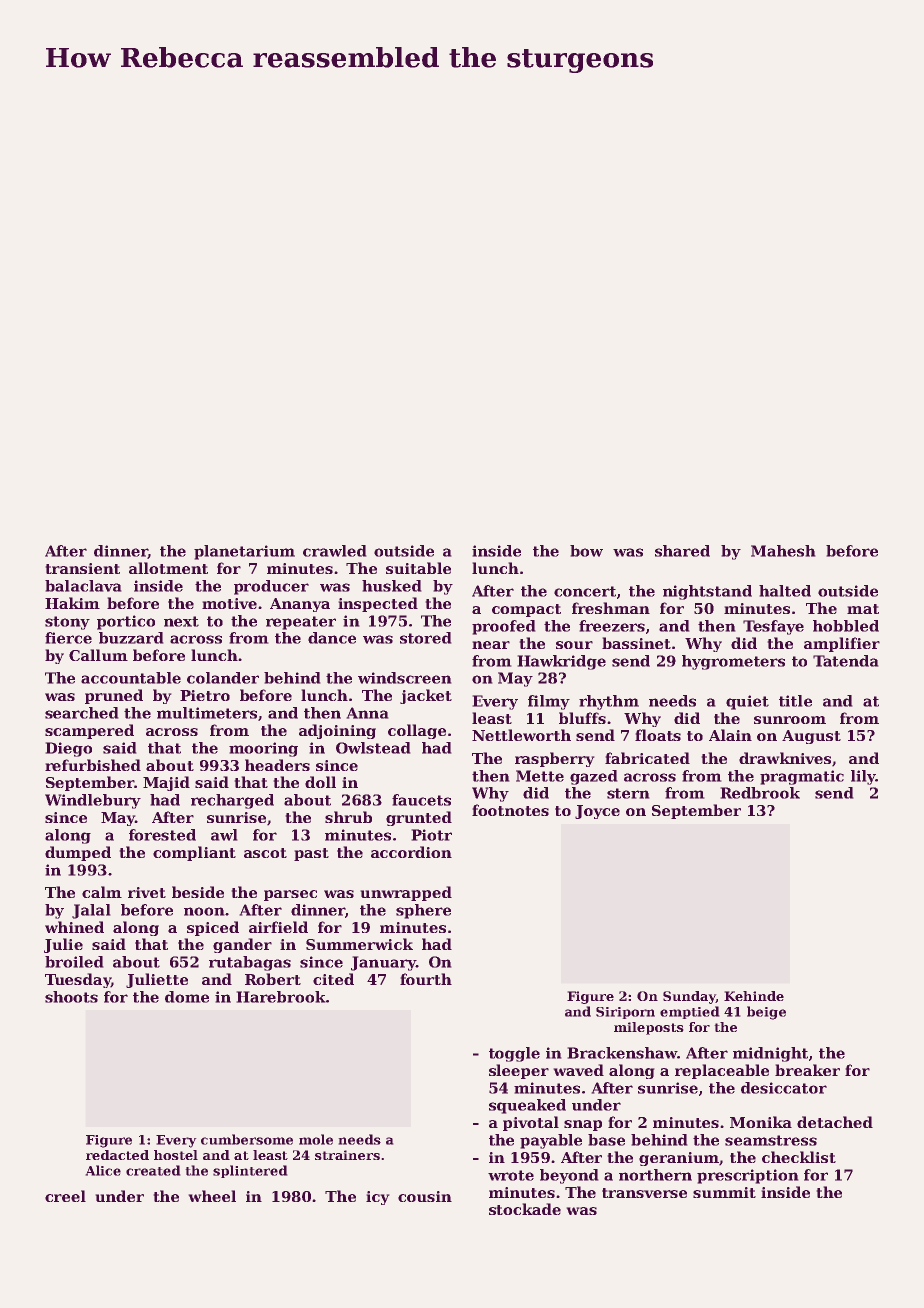 Image resolution: width=924 pixels, height=1308 pixels. I want to click on headers, so click(277, 765).
